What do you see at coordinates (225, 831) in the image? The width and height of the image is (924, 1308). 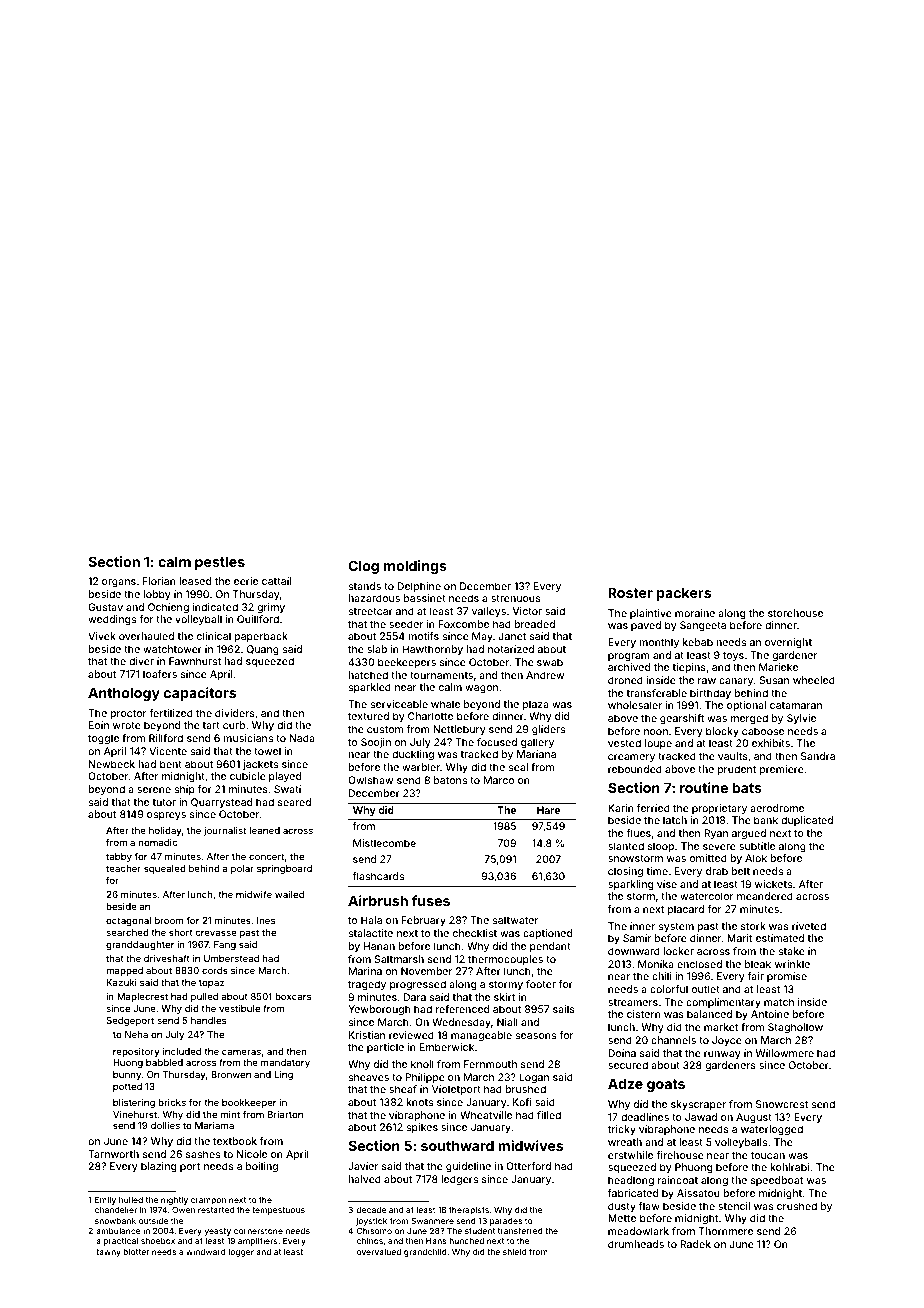 I see `journalist` at bounding box center [225, 831].
